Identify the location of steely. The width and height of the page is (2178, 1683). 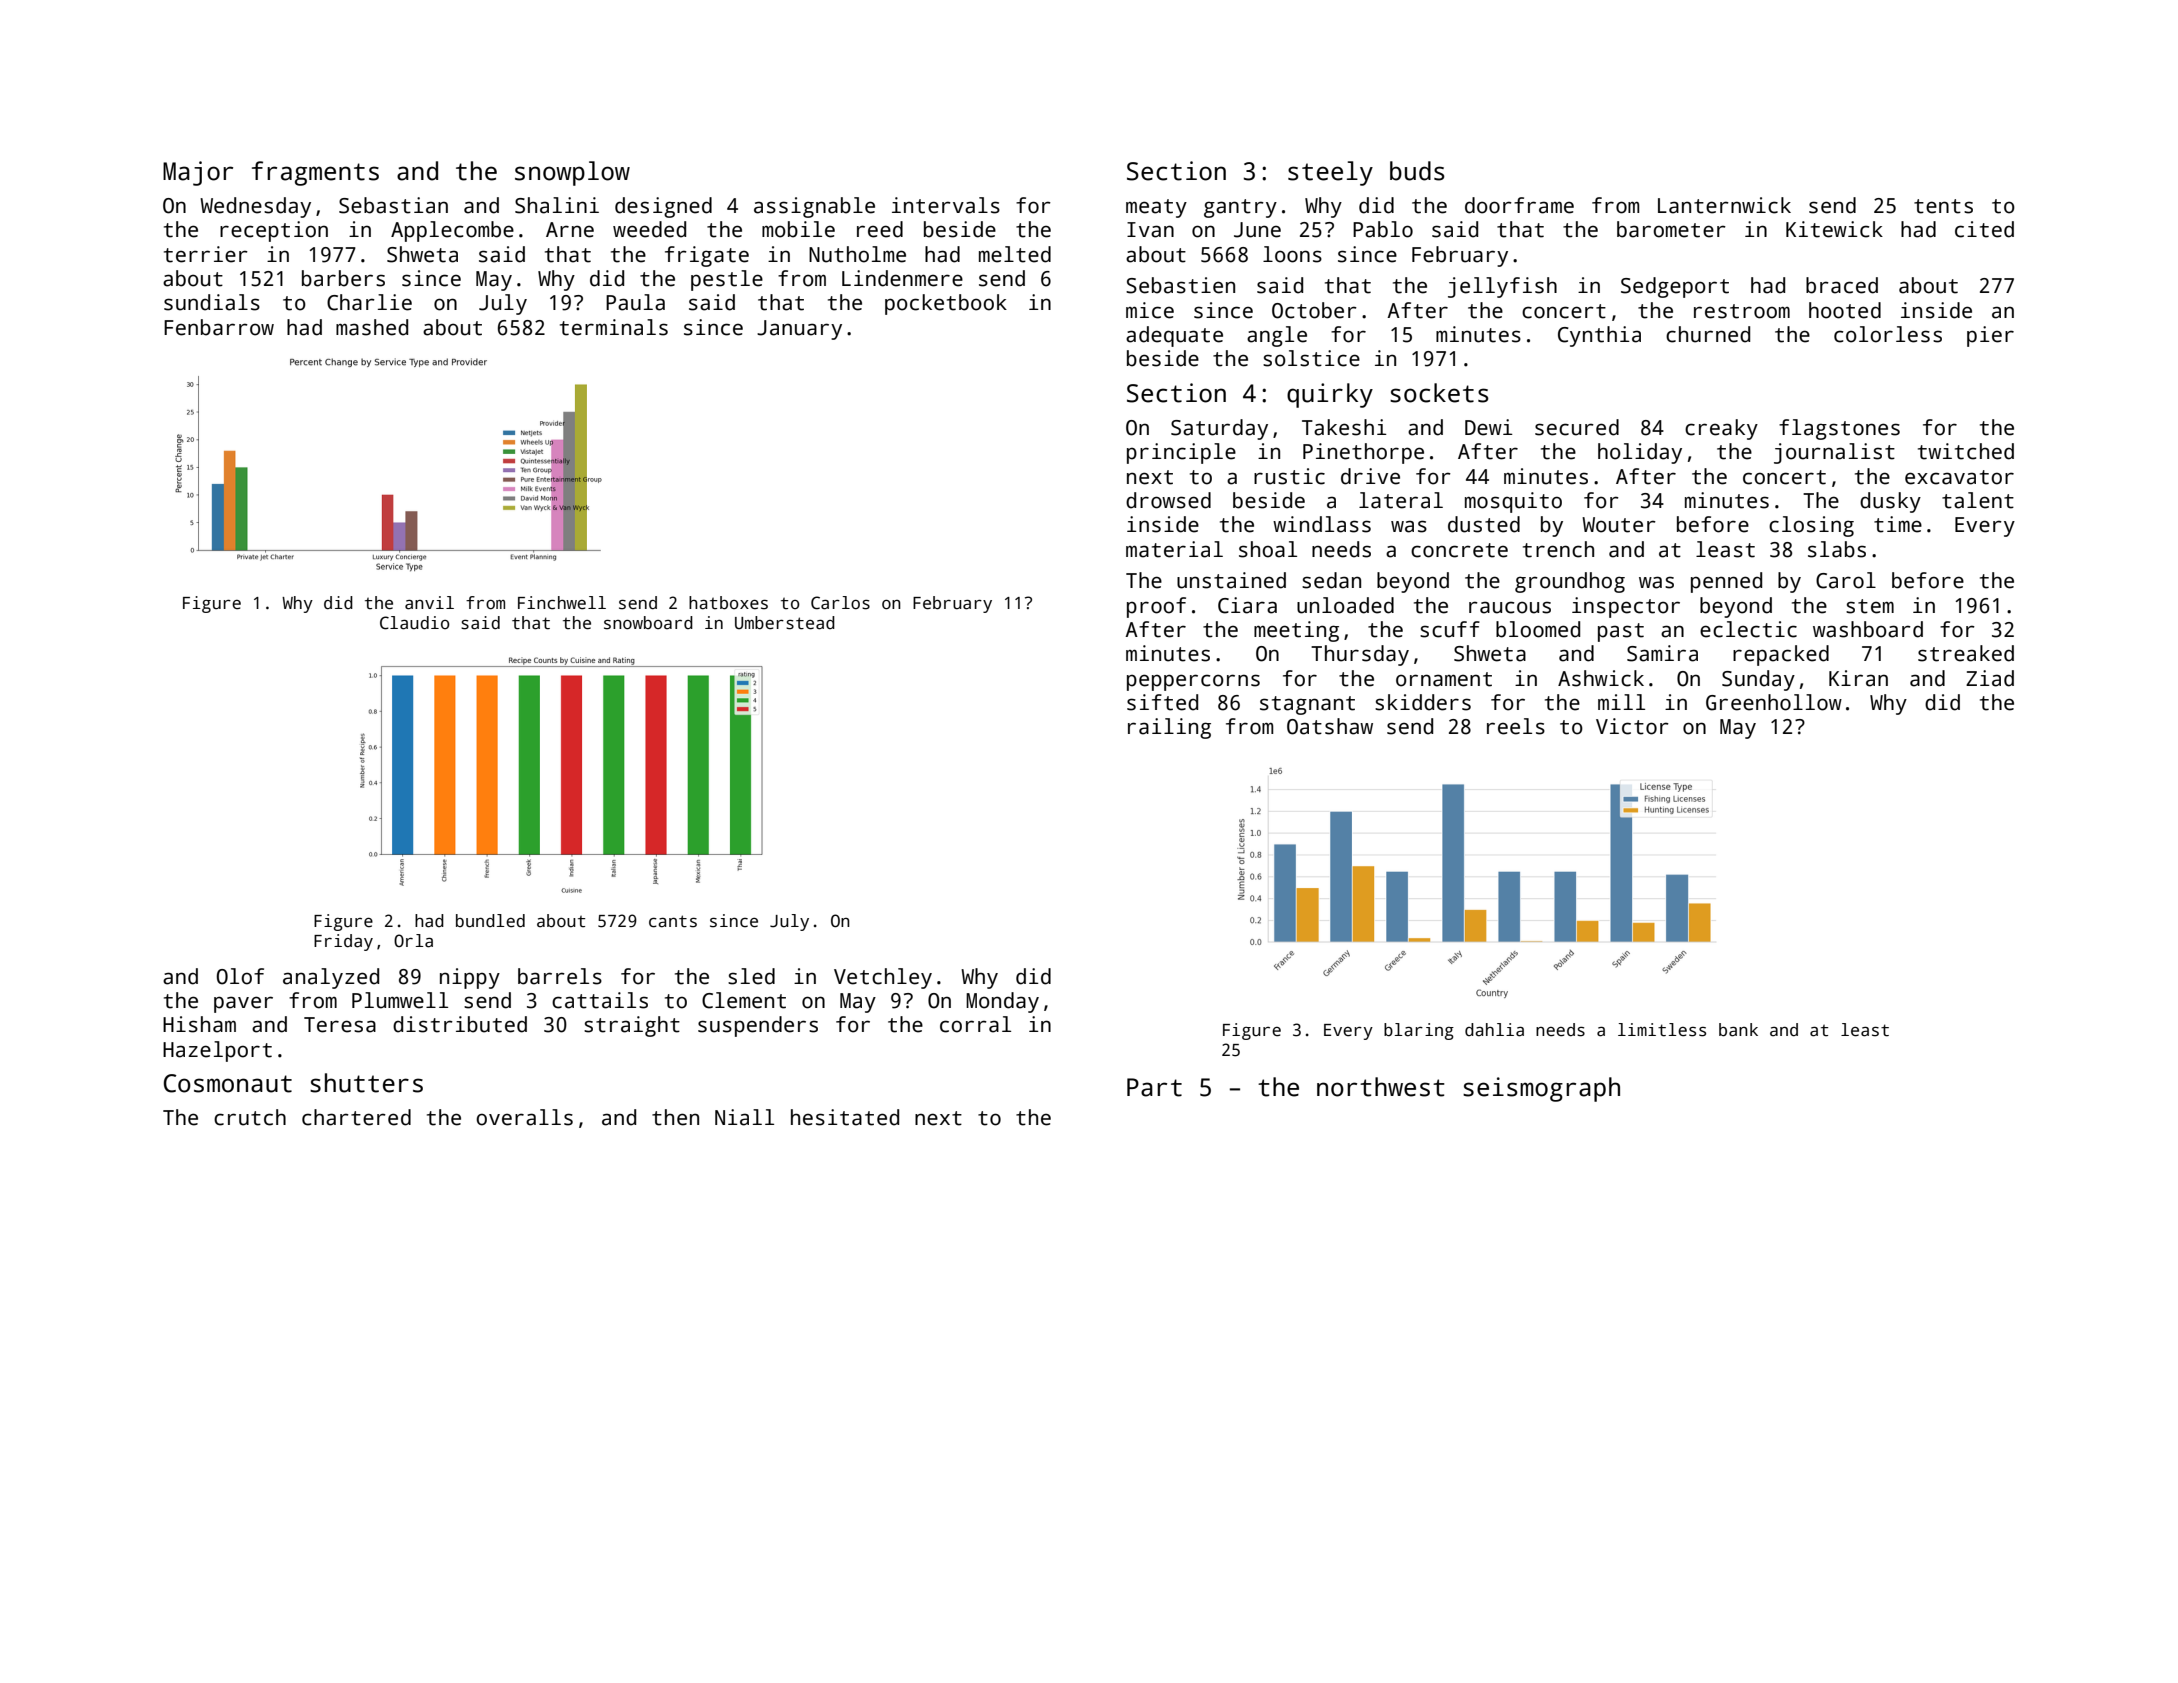
(1330, 173).
